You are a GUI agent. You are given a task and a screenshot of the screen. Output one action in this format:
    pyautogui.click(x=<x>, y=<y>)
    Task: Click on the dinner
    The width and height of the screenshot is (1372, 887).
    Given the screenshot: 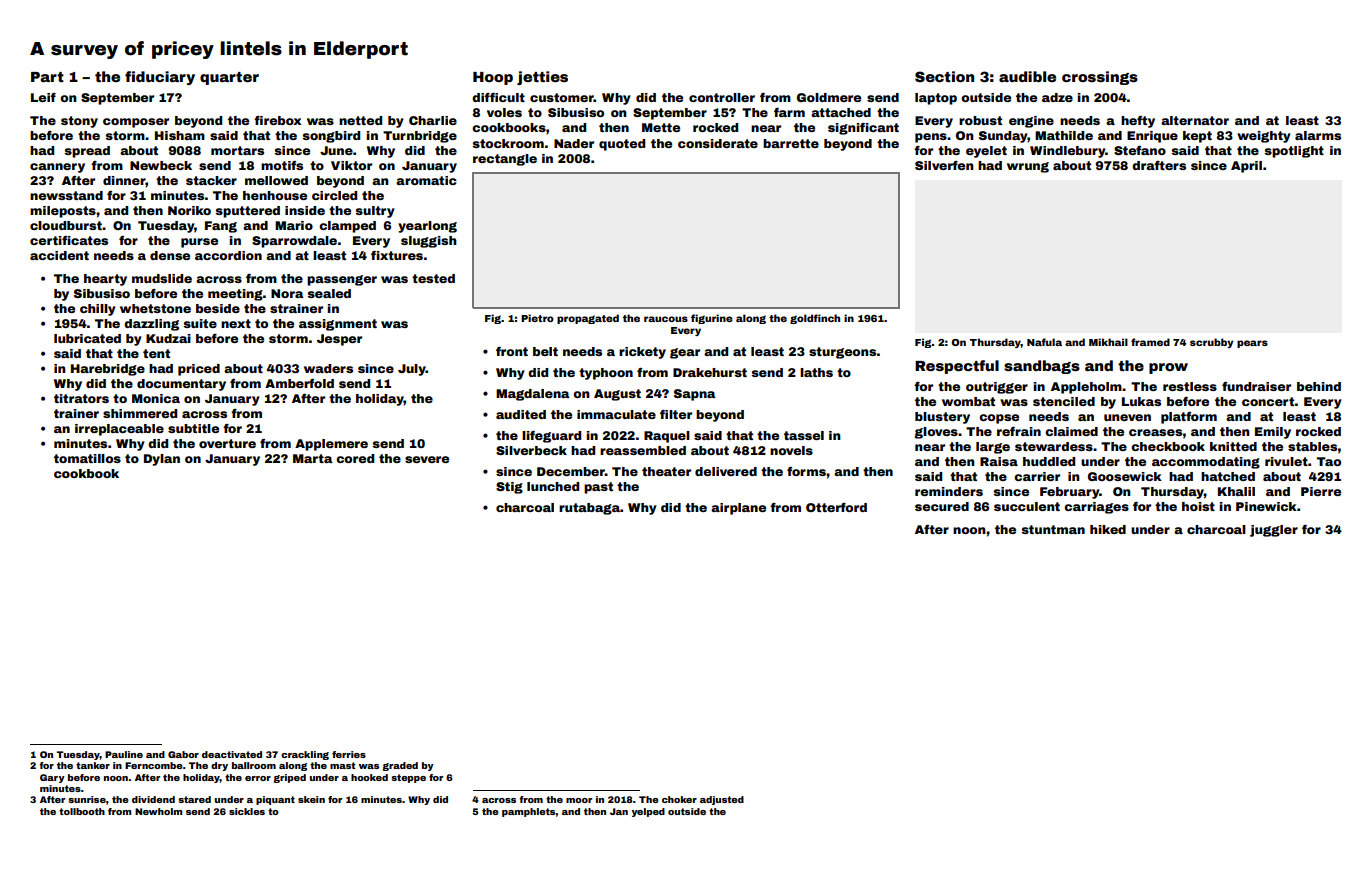 What is the action you would take?
    pyautogui.click(x=124, y=180)
